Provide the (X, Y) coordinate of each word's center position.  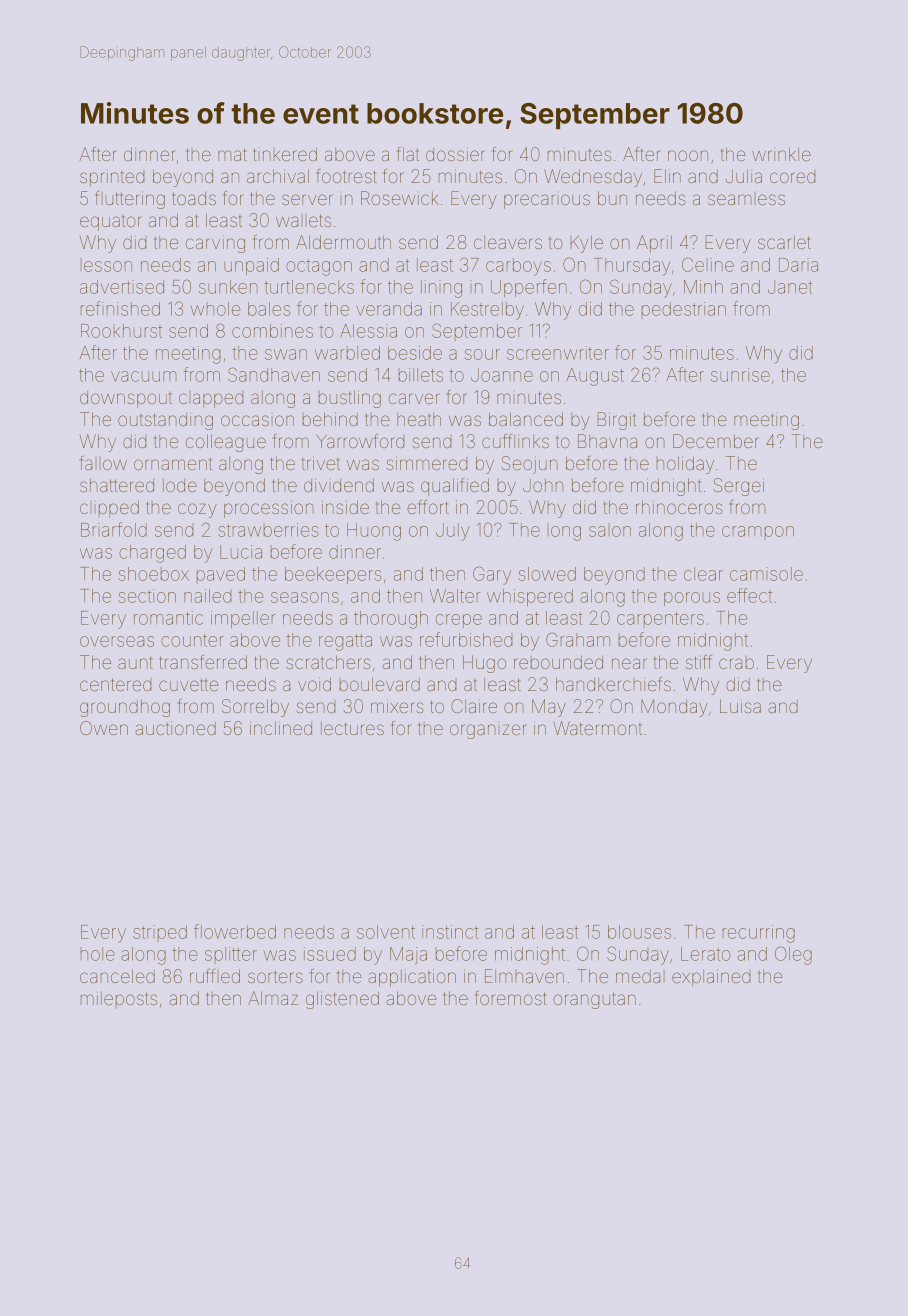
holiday (685, 465)
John (543, 485)
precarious (547, 201)
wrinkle (781, 154)
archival (278, 176)
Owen (104, 728)
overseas (117, 641)
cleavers (508, 242)
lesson (108, 266)
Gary (492, 575)
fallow (103, 463)
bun (612, 198)
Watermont (597, 728)
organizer (488, 731)
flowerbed (235, 931)
